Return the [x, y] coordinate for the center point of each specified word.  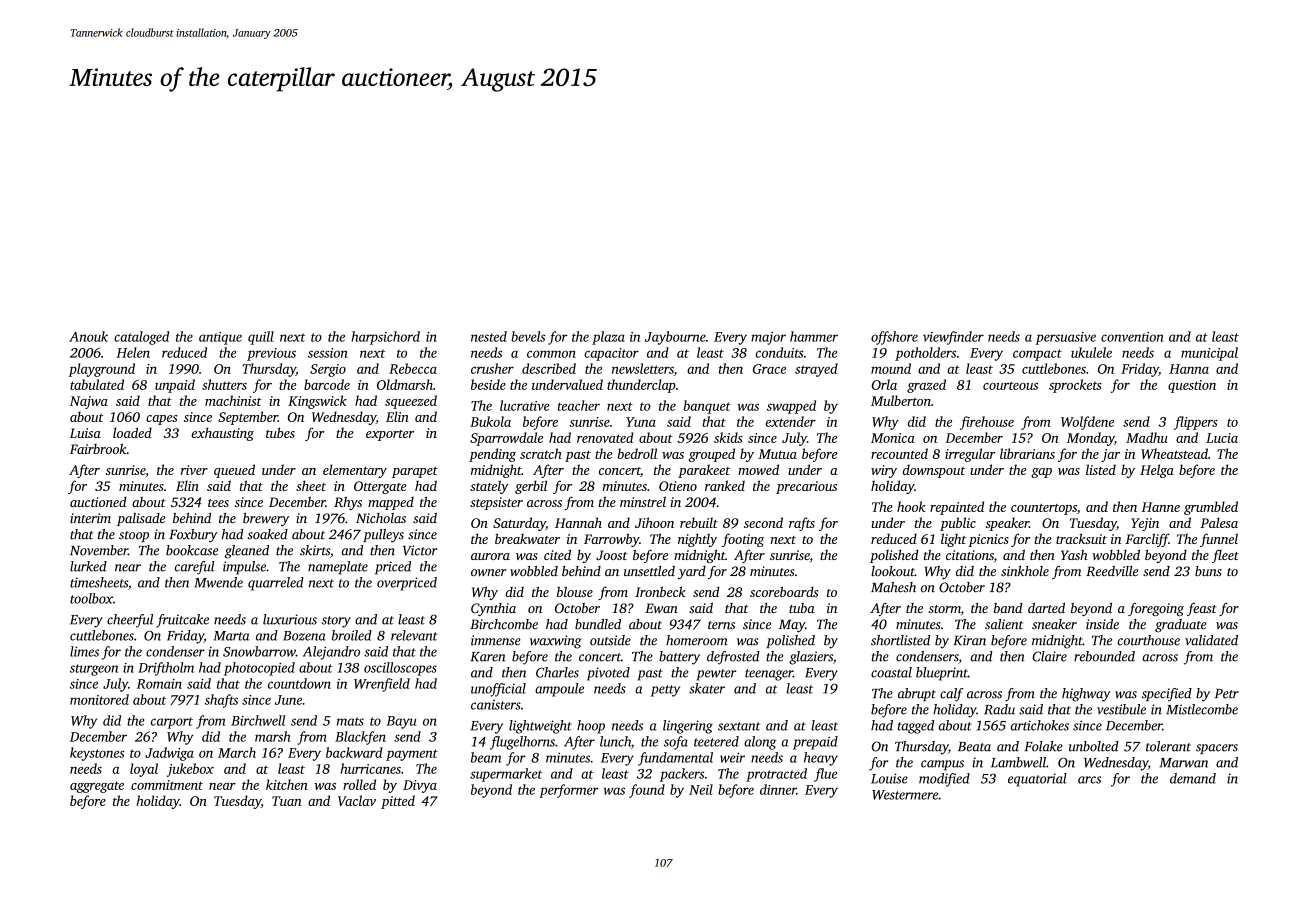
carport [172, 723]
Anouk [88, 336]
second [763, 522]
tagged [916, 727]
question [1192, 386]
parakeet [704, 471]
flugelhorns [522, 743]
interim [90, 518]
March [237, 752]
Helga [1157, 471]
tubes [280, 432]
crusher [492, 368]
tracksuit [1081, 538]
